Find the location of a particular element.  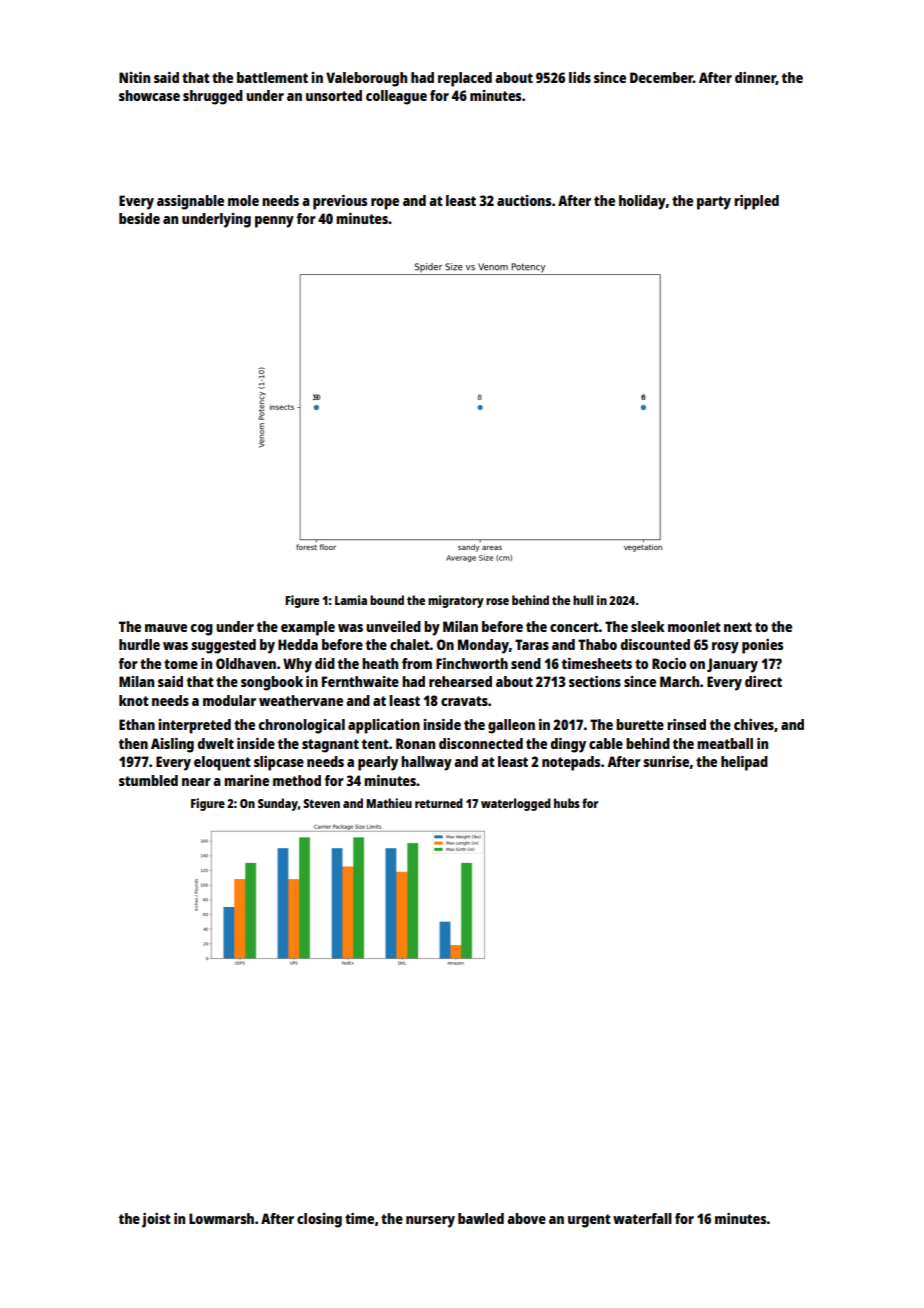

party is located at coordinates (714, 203).
